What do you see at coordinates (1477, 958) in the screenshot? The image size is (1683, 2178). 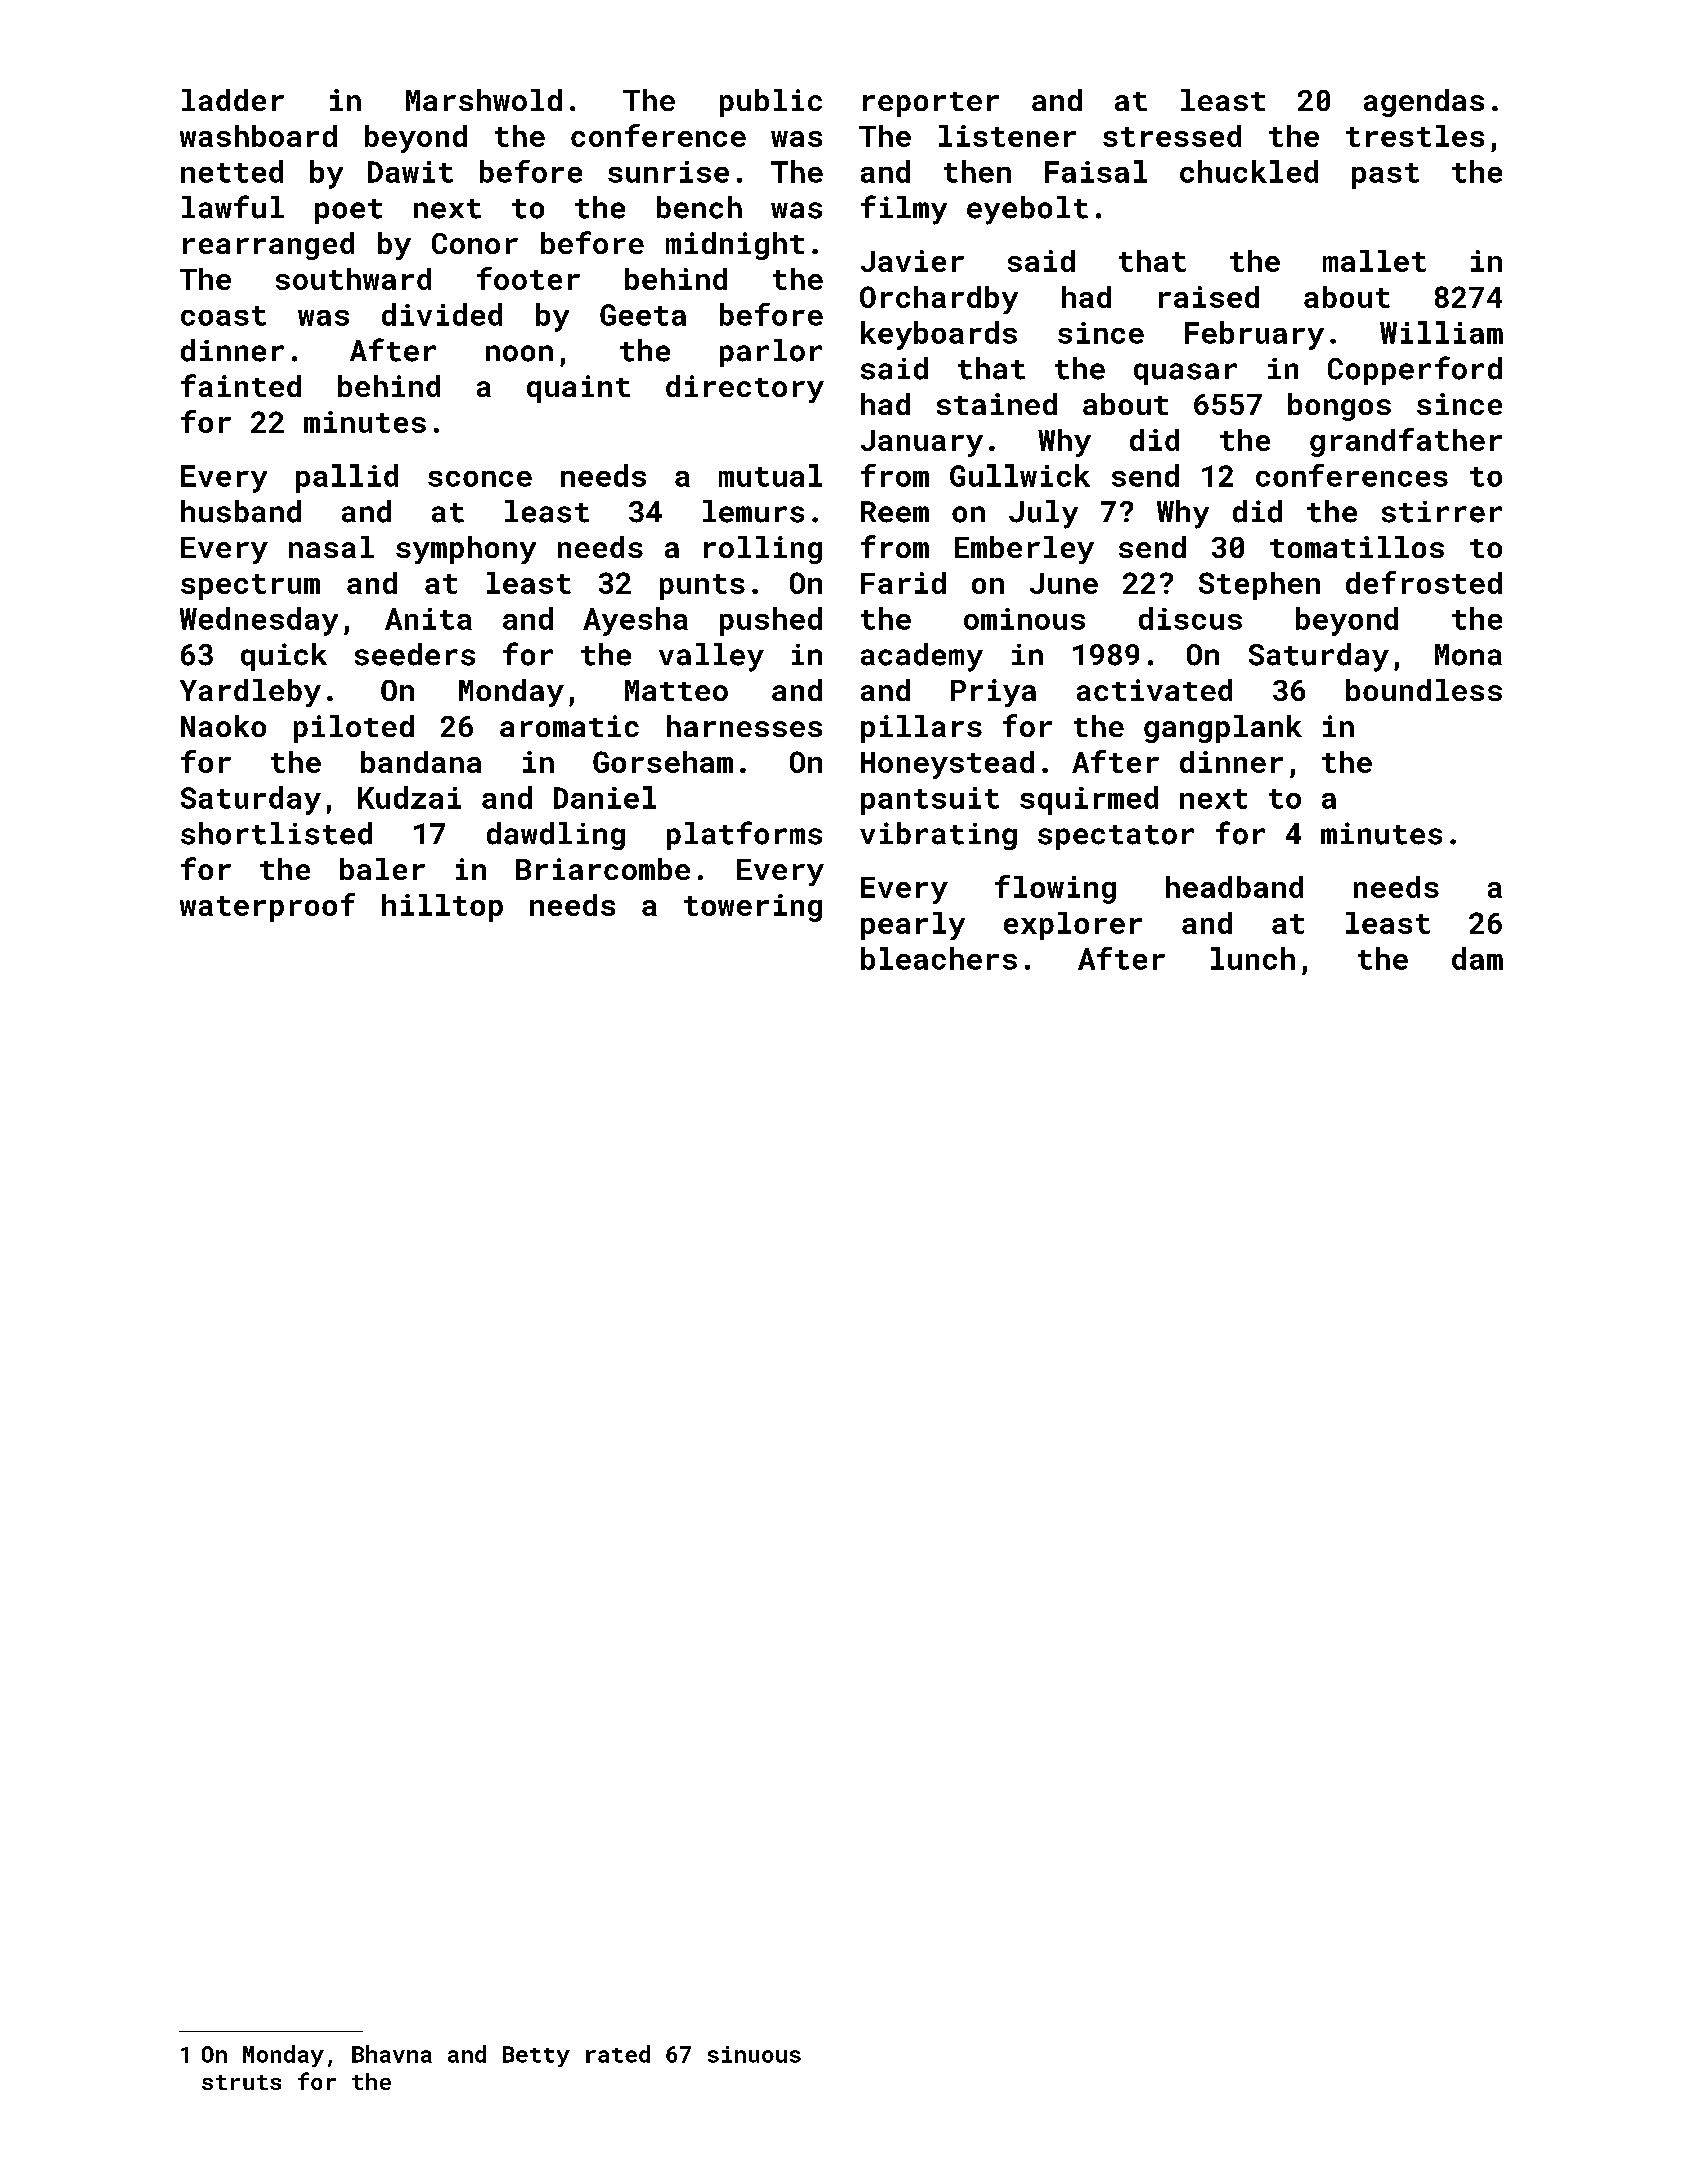 I see `dam` at bounding box center [1477, 958].
